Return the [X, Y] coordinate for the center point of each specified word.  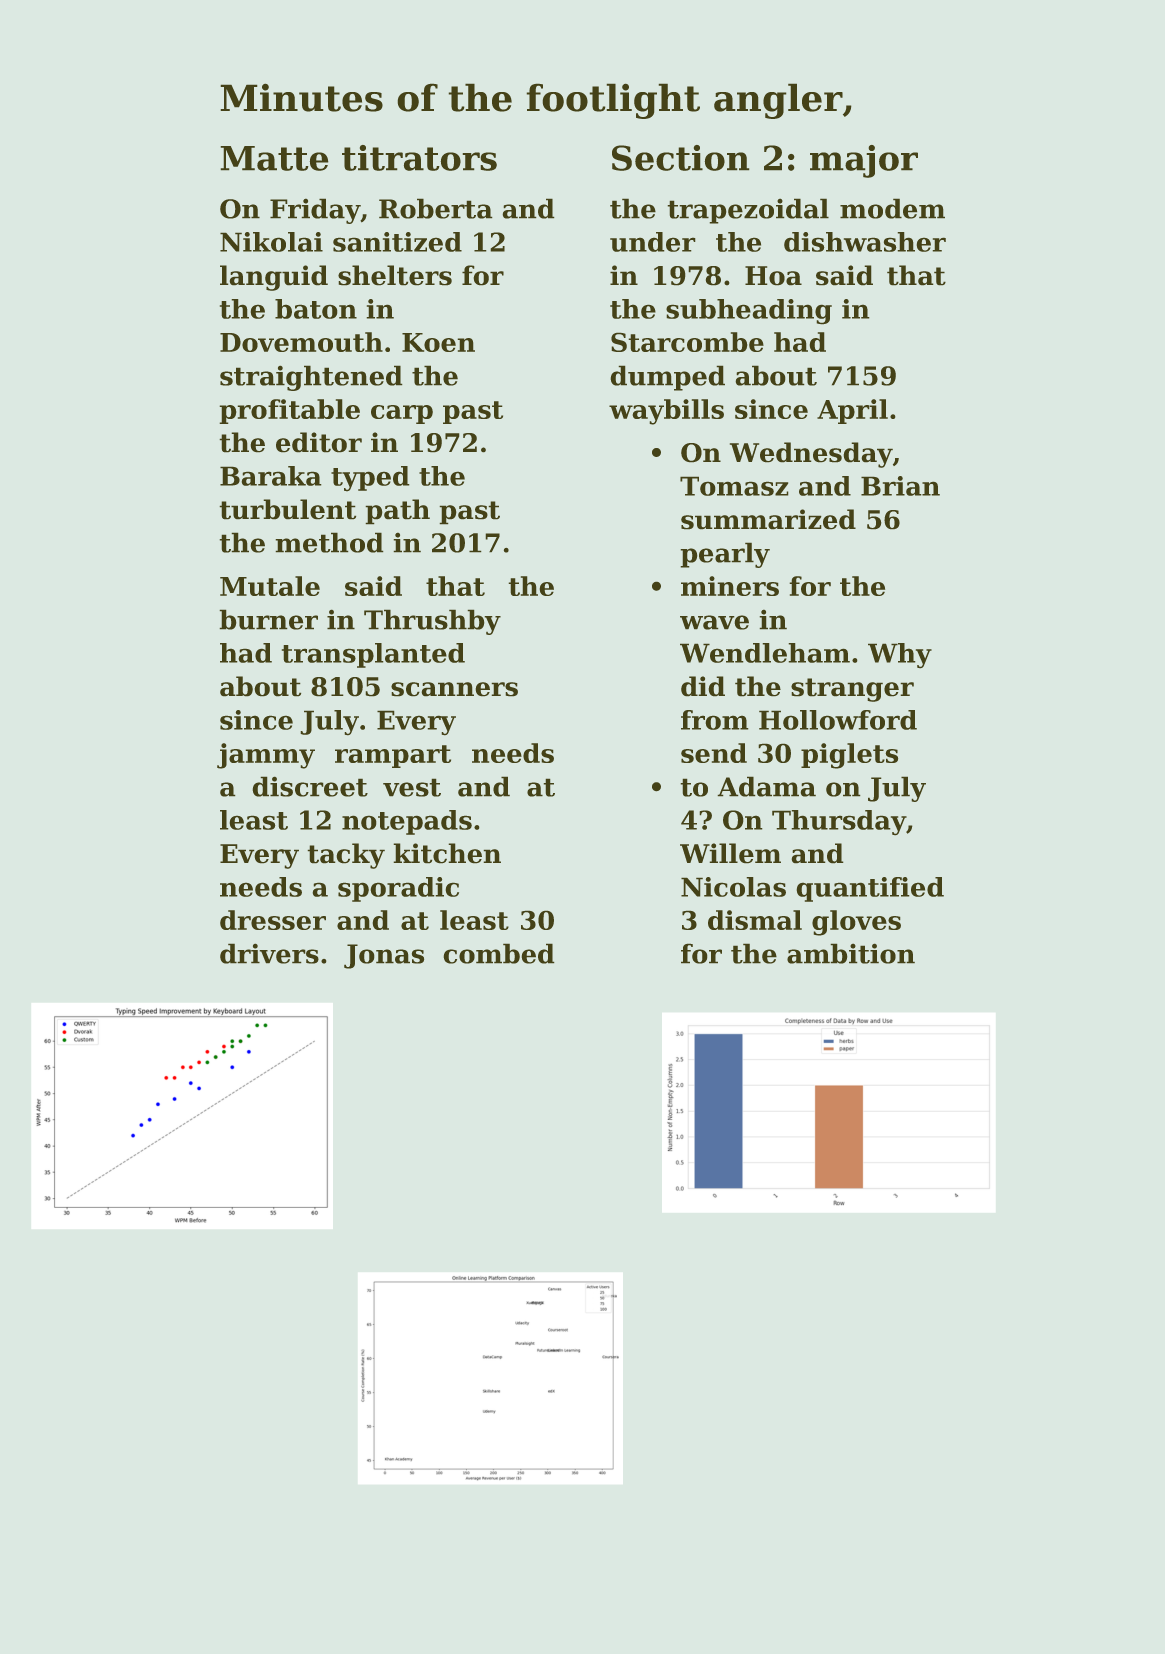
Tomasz [734, 486]
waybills [666, 412]
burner [268, 619]
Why [900, 656]
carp [402, 414]
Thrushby [432, 622]
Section [681, 158]
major [864, 161]
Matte [274, 158]
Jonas [384, 956]
